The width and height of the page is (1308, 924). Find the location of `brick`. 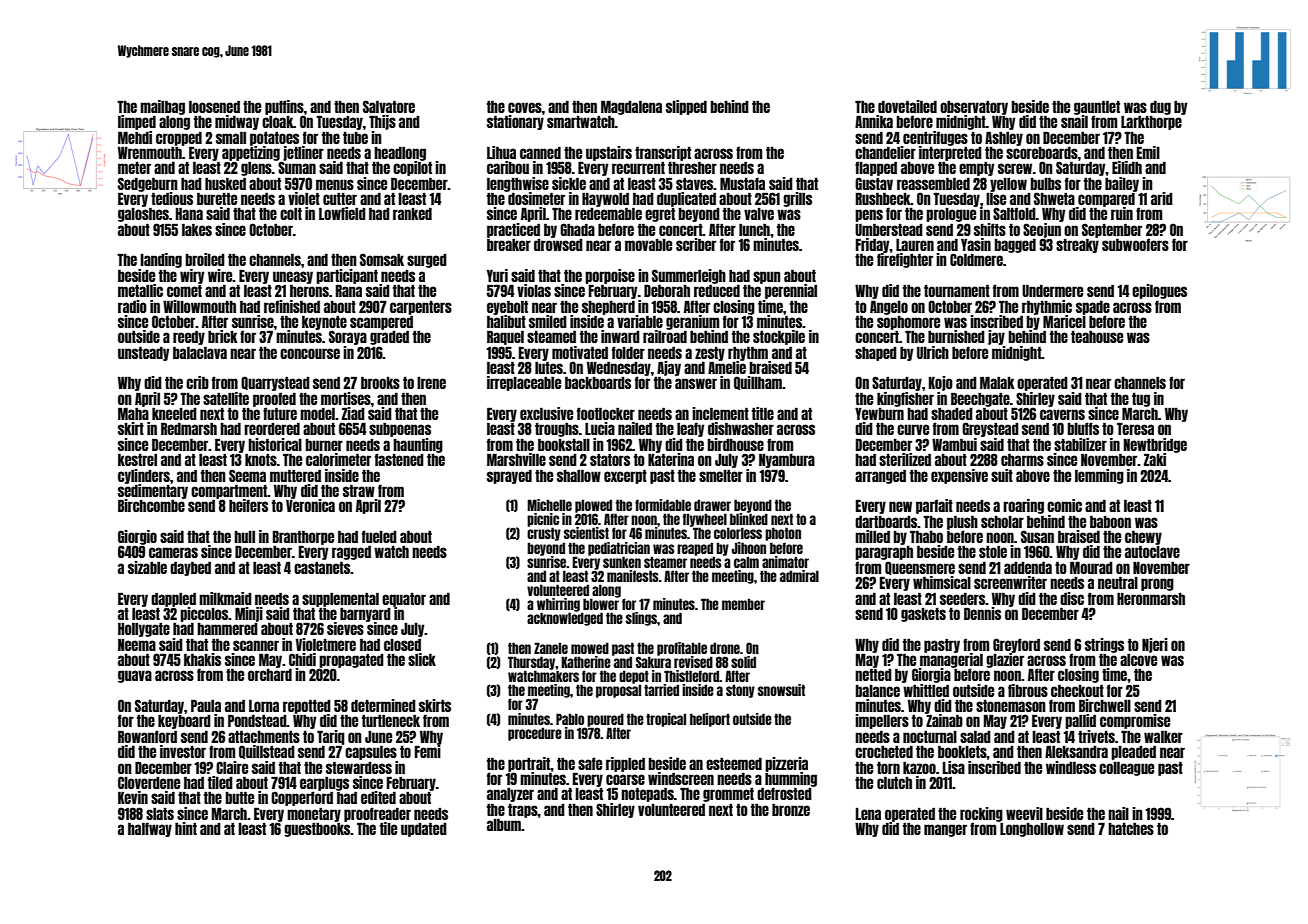

brick is located at coordinates (223, 336).
